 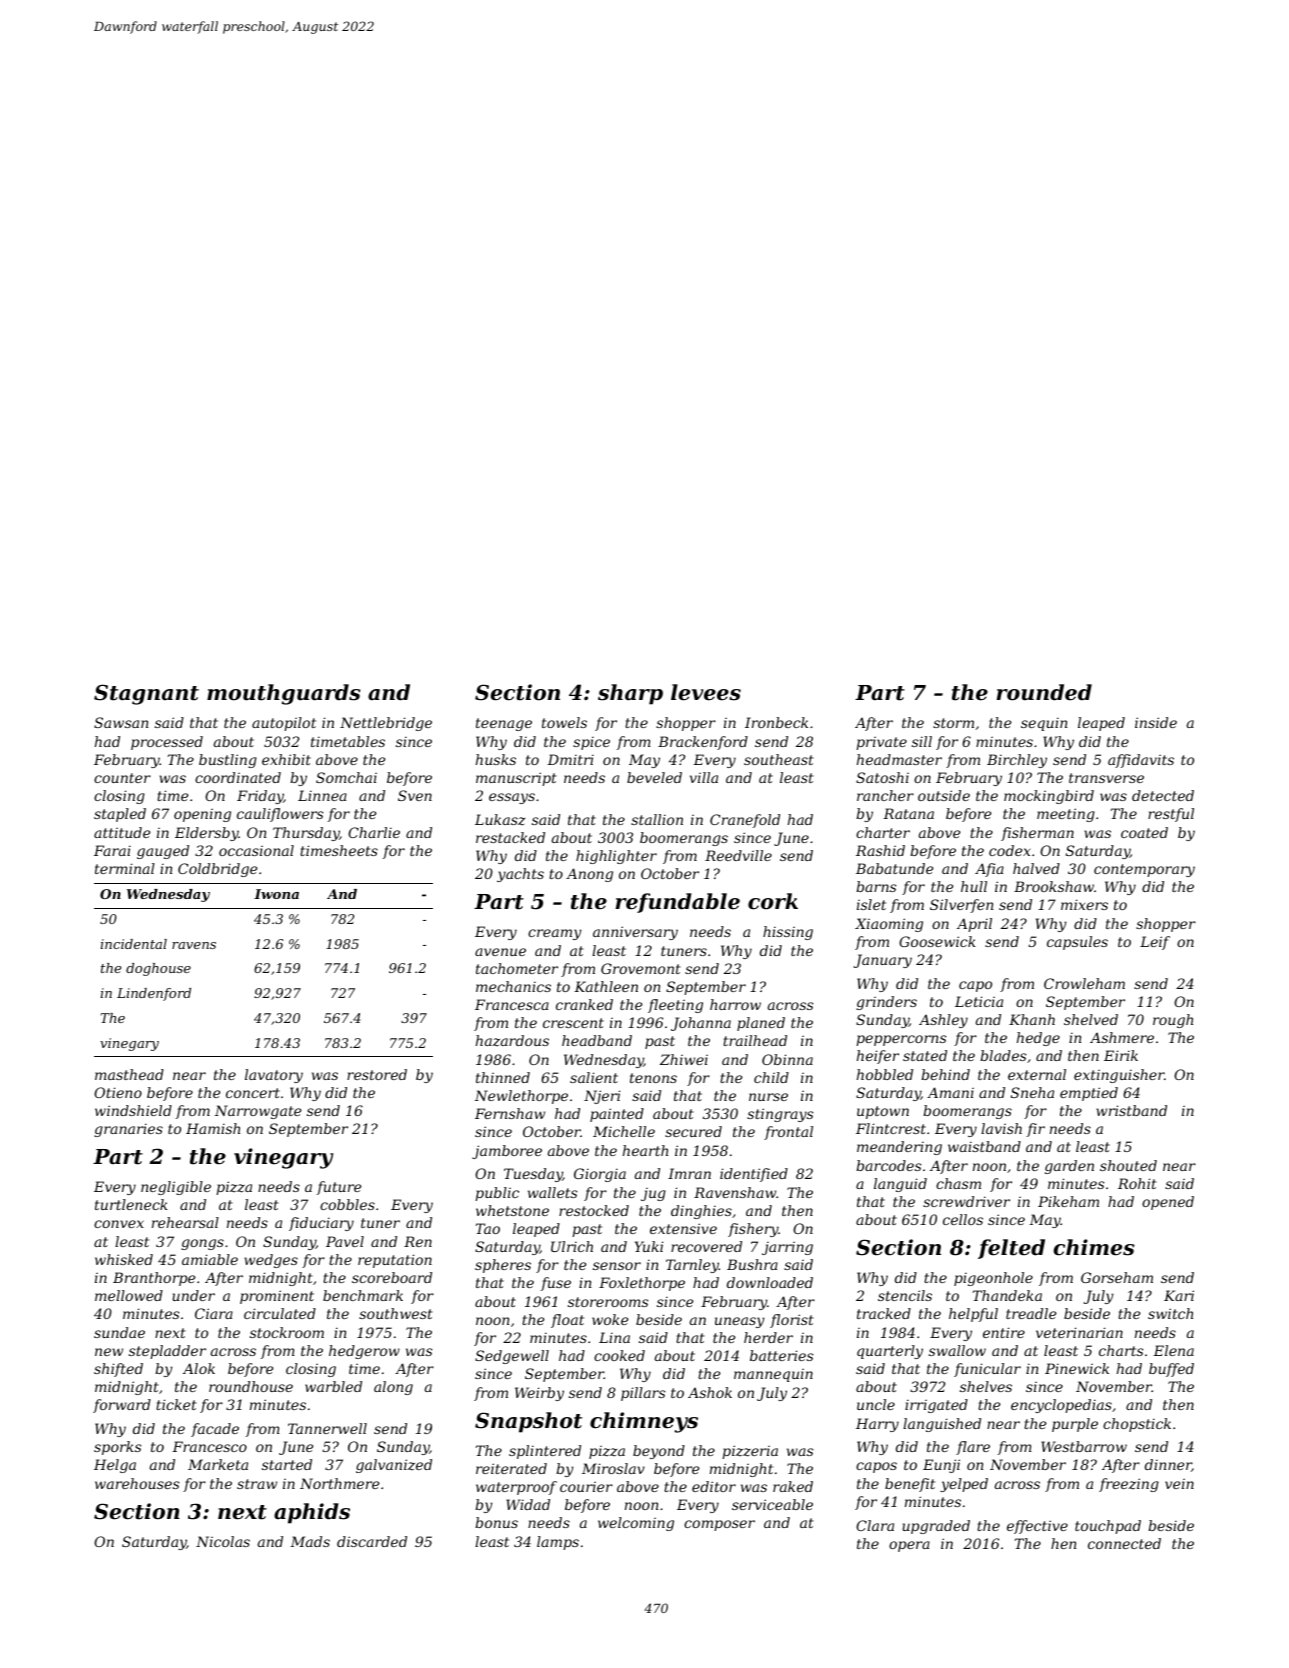 What do you see at coordinates (374, 832) in the image?
I see `Charlie` at bounding box center [374, 832].
